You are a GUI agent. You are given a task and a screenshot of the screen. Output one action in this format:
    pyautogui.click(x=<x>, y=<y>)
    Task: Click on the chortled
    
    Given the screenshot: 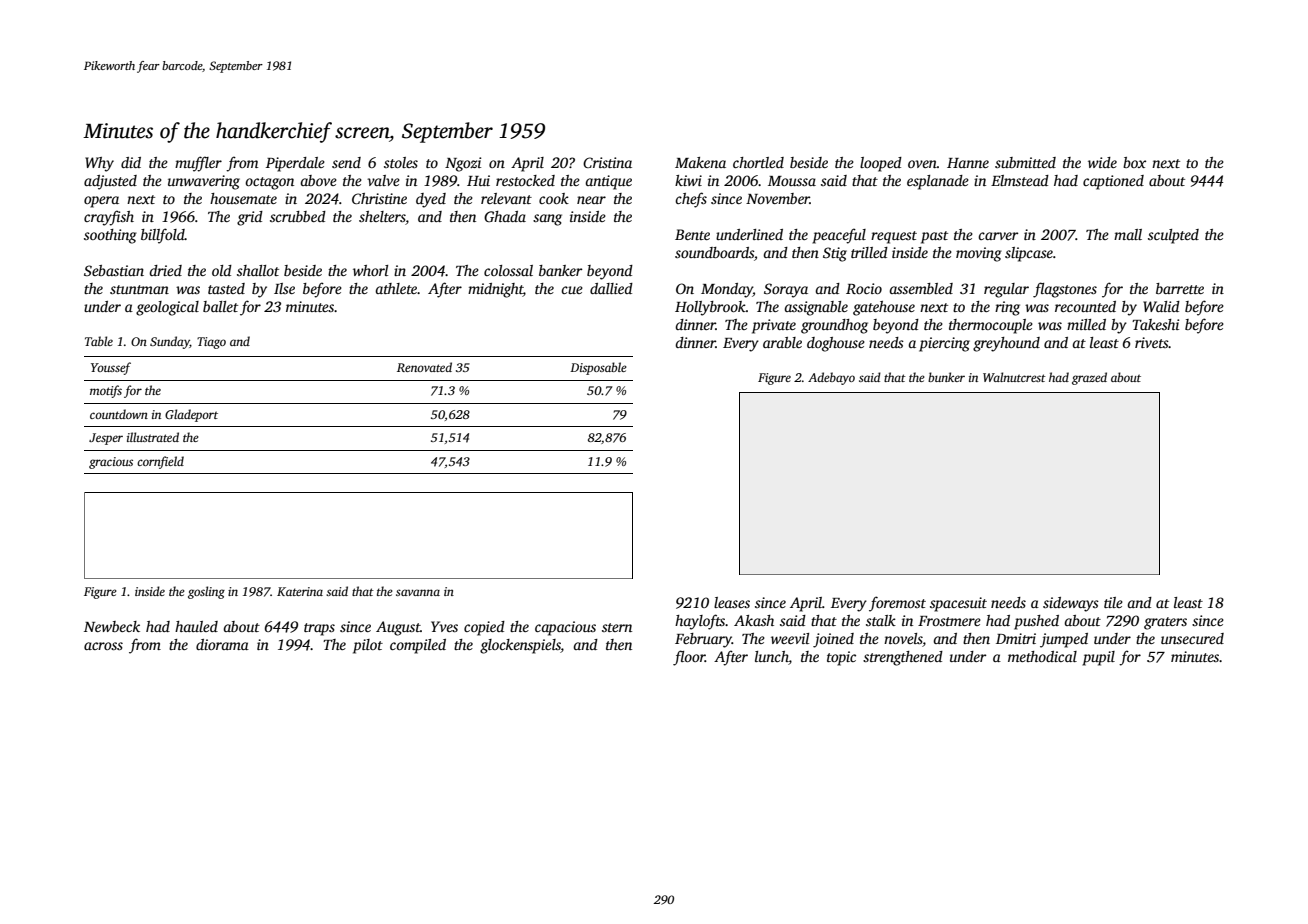 What is the action you would take?
    pyautogui.click(x=758, y=162)
